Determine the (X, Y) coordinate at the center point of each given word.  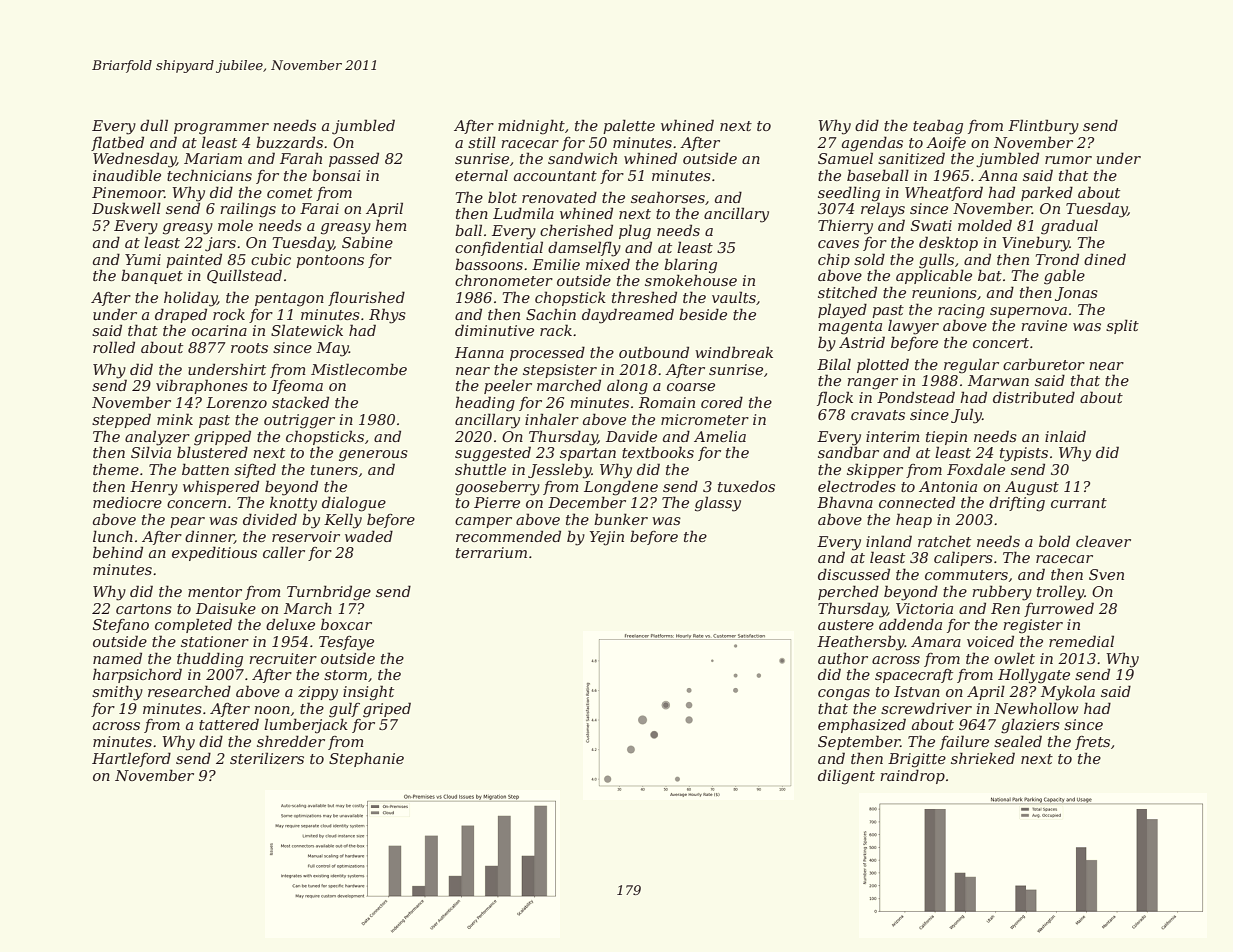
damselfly (584, 249)
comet (290, 193)
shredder (291, 741)
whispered (221, 487)
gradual (1069, 227)
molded (985, 225)
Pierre (497, 502)
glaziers (1030, 726)
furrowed (1059, 609)
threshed (644, 297)
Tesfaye (346, 643)
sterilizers (267, 758)
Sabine (367, 242)
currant (1079, 503)
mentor (215, 592)
